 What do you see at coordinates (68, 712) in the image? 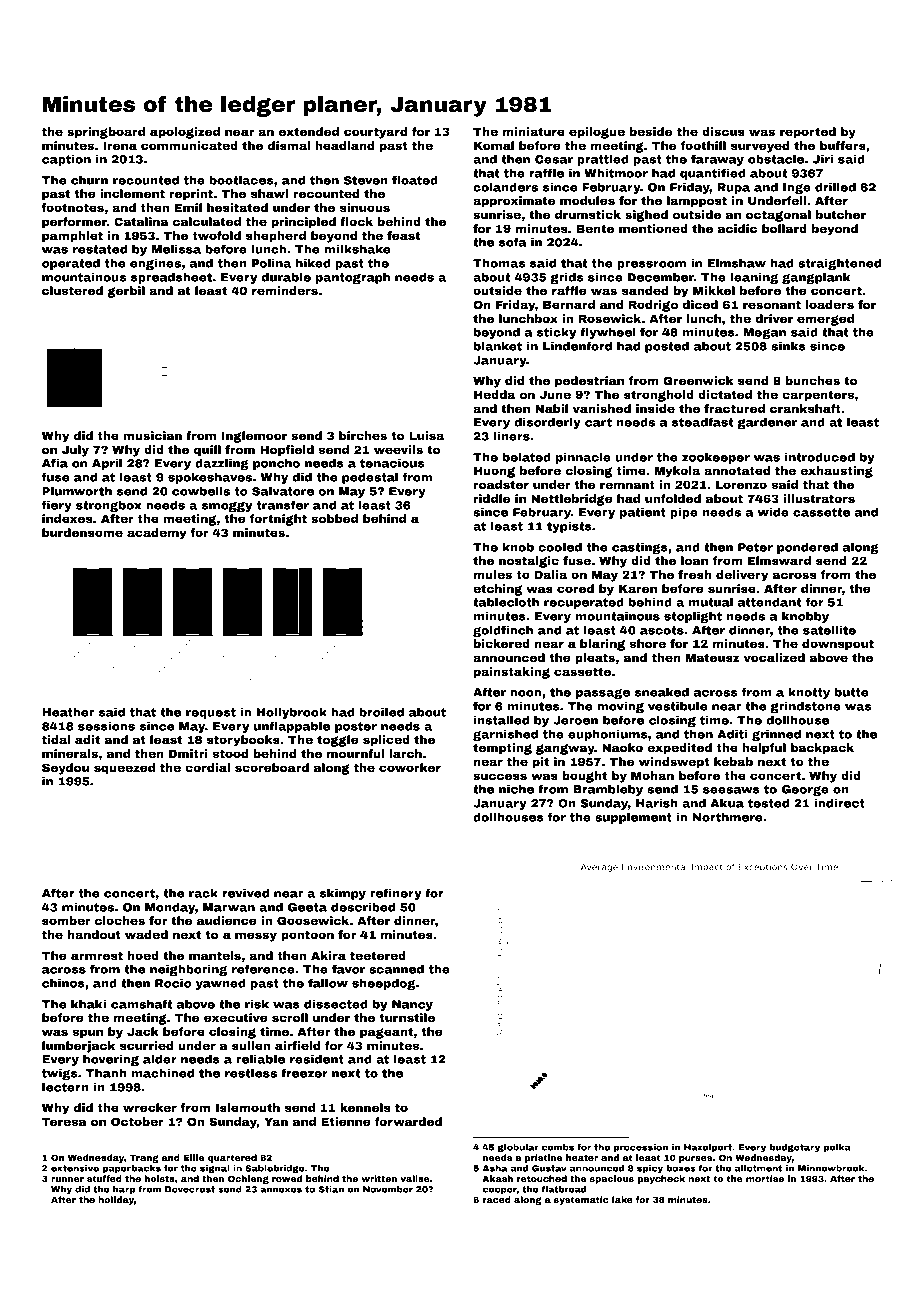
I see `Heather` at bounding box center [68, 712].
